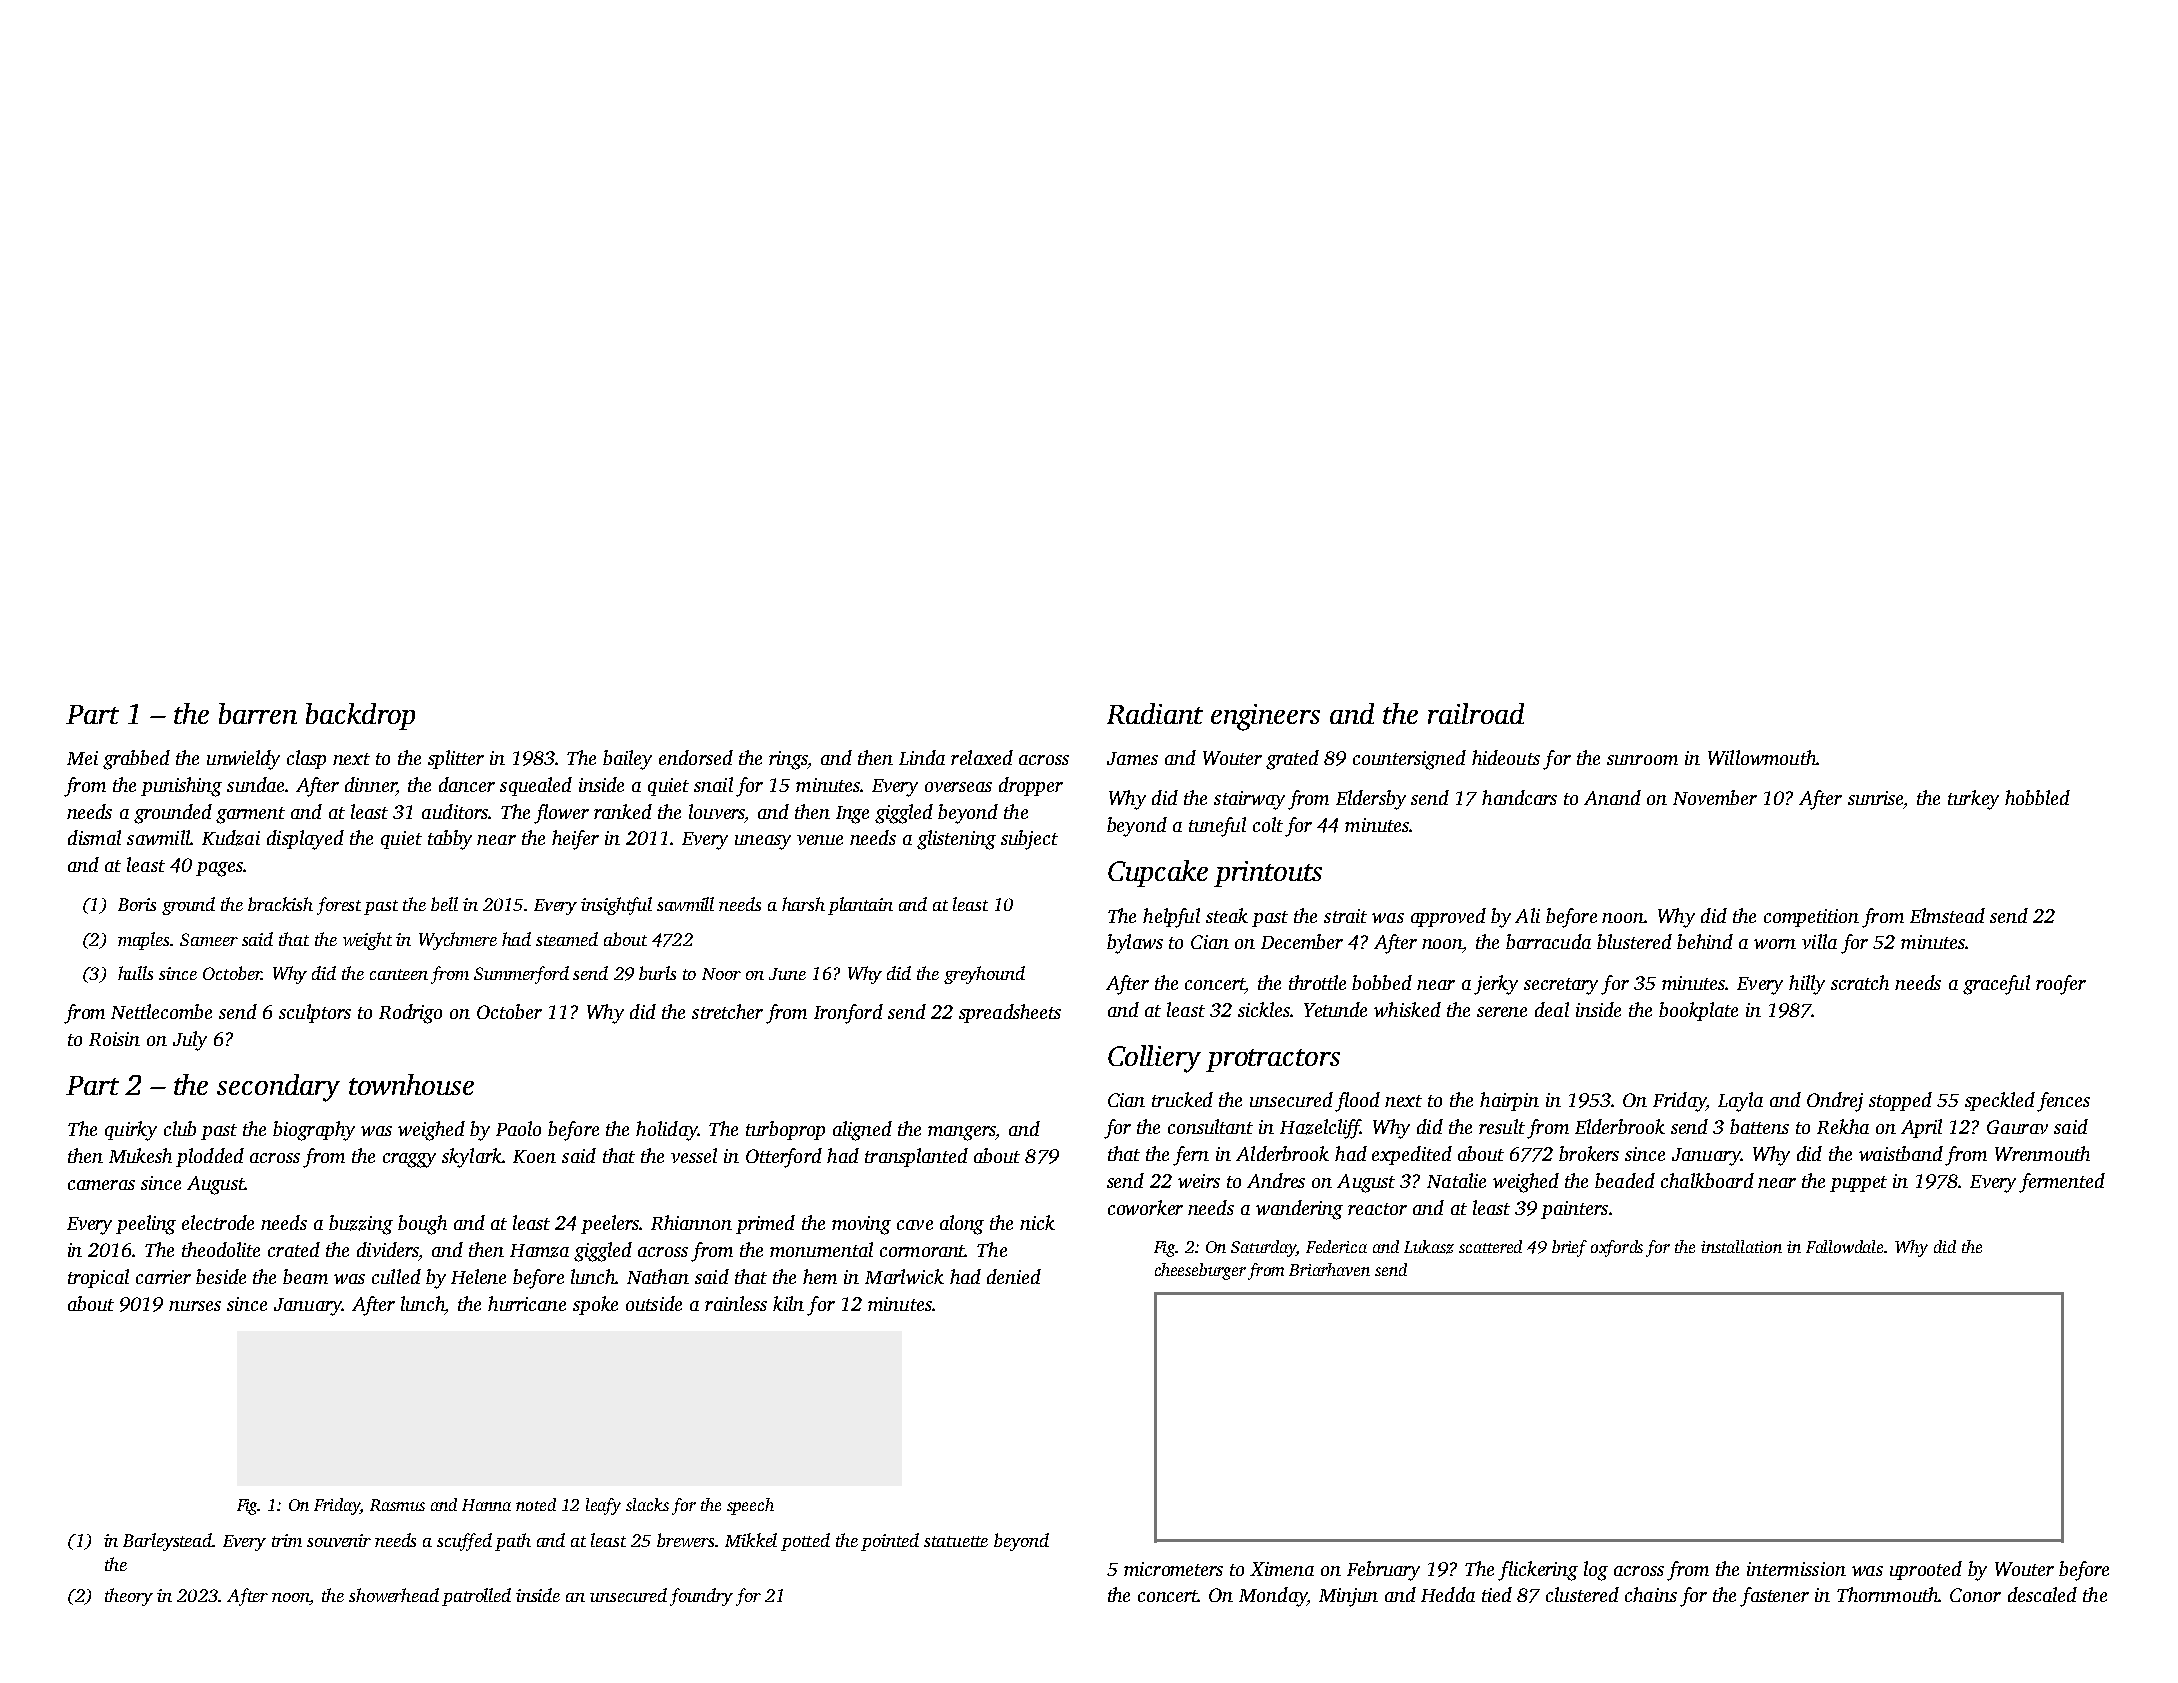 This document has width=2178, height=1683. What do you see at coordinates (595, 1305) in the document?
I see `spoke` at bounding box center [595, 1305].
